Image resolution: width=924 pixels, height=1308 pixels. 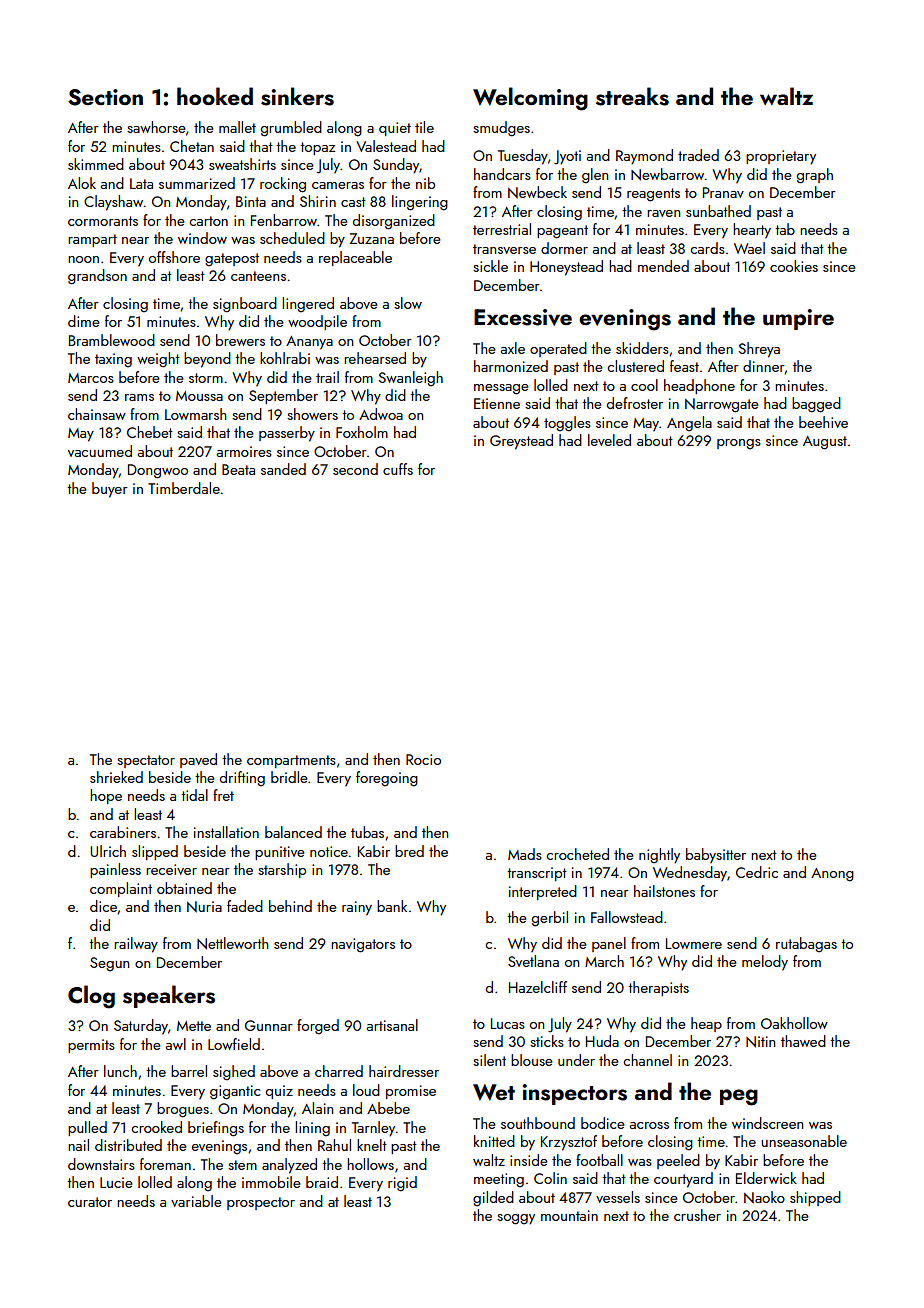 What do you see at coordinates (146, 761) in the screenshot?
I see `spectator` at bounding box center [146, 761].
